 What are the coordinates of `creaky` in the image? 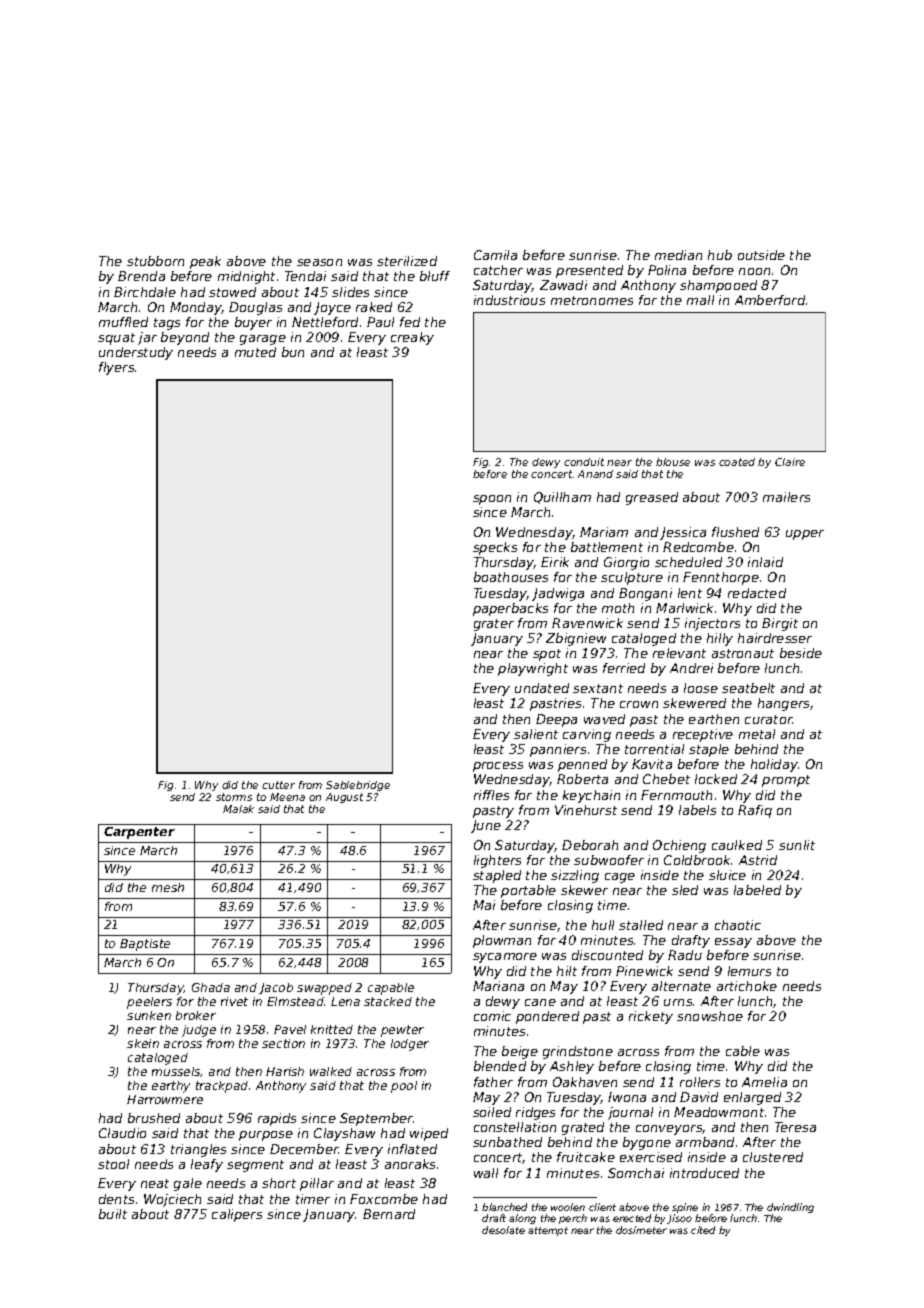 It's located at (412, 338).
